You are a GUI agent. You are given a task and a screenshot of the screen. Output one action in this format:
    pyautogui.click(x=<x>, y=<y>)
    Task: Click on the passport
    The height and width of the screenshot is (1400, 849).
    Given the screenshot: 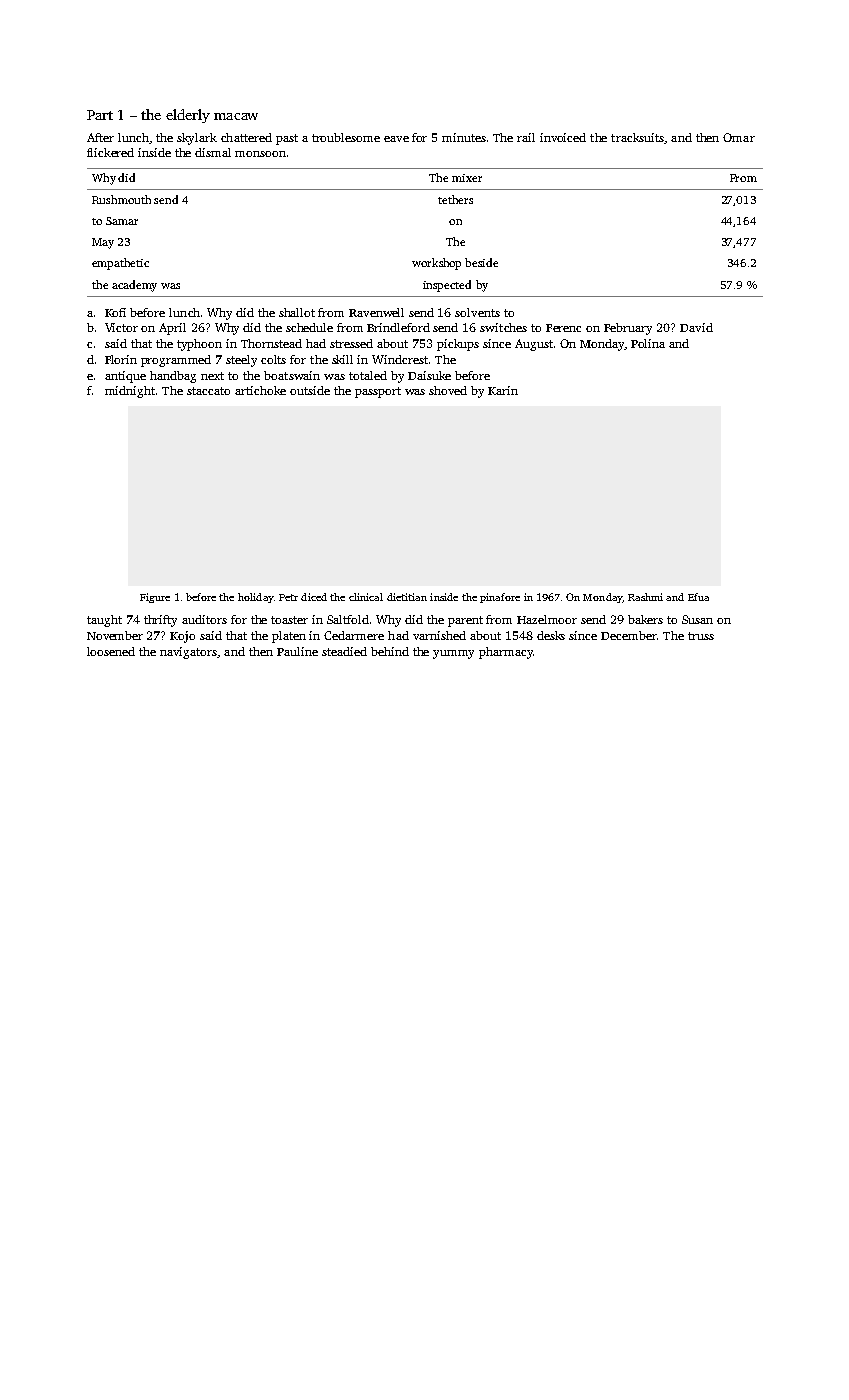 What is the action you would take?
    pyautogui.click(x=378, y=392)
